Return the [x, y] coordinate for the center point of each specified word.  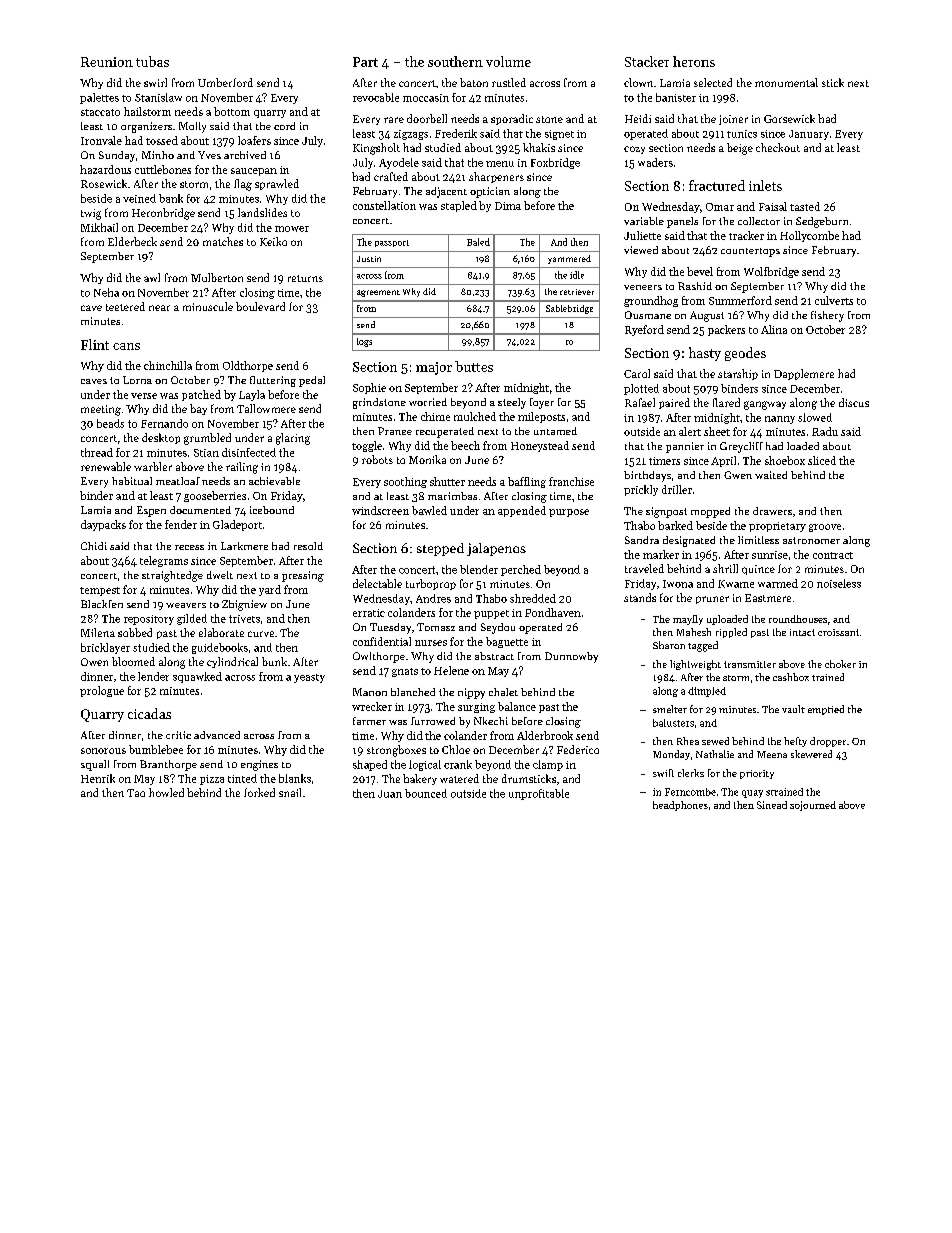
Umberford [225, 82]
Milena [98, 632]
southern [455, 61]
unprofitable [539, 794]
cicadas [149, 713]
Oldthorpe [248, 366]
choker [840, 664]
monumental [786, 82]
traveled [644, 568]
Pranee [395, 431]
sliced [822, 460]
